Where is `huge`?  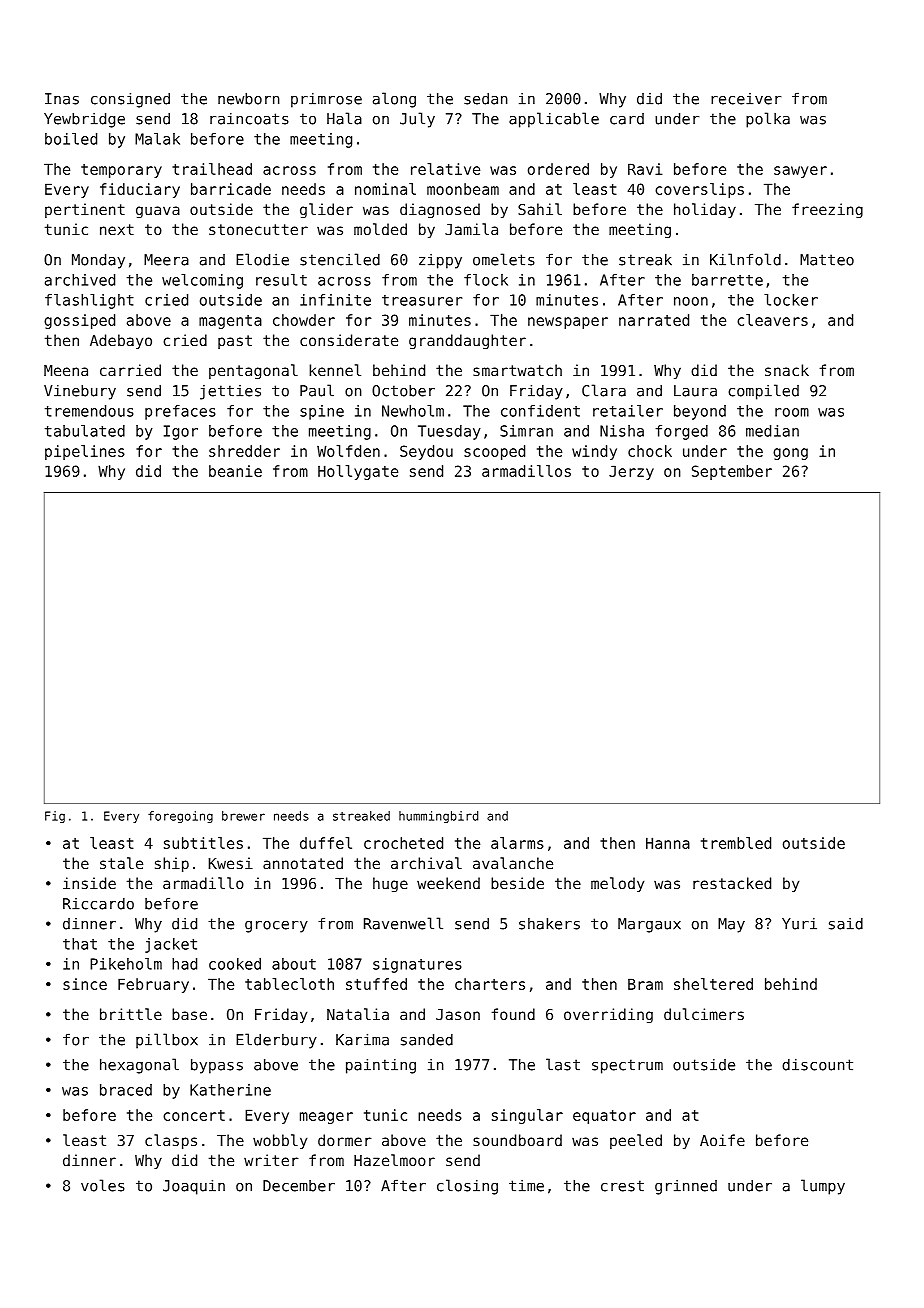 huge is located at coordinates (390, 884).
